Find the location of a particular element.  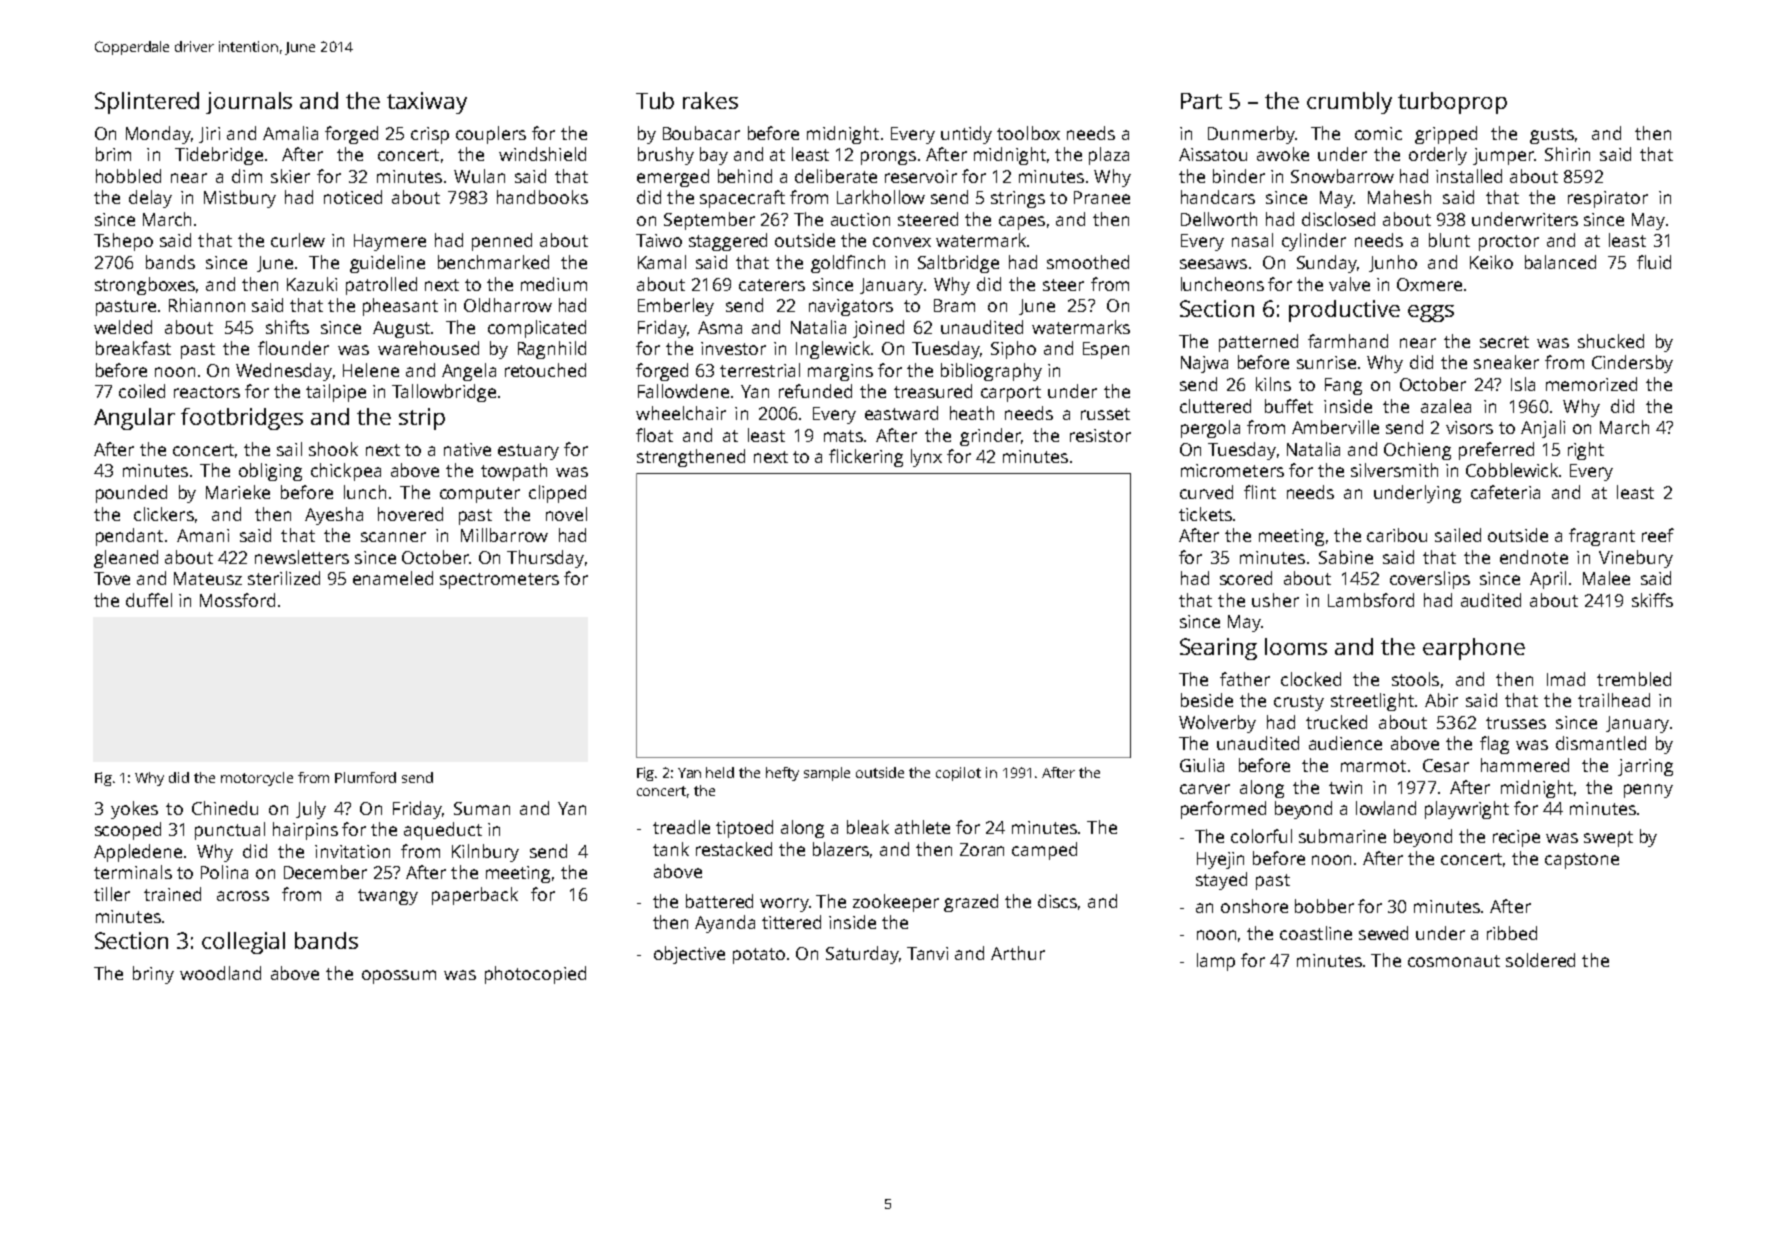

estuary is located at coordinates (528, 452).
